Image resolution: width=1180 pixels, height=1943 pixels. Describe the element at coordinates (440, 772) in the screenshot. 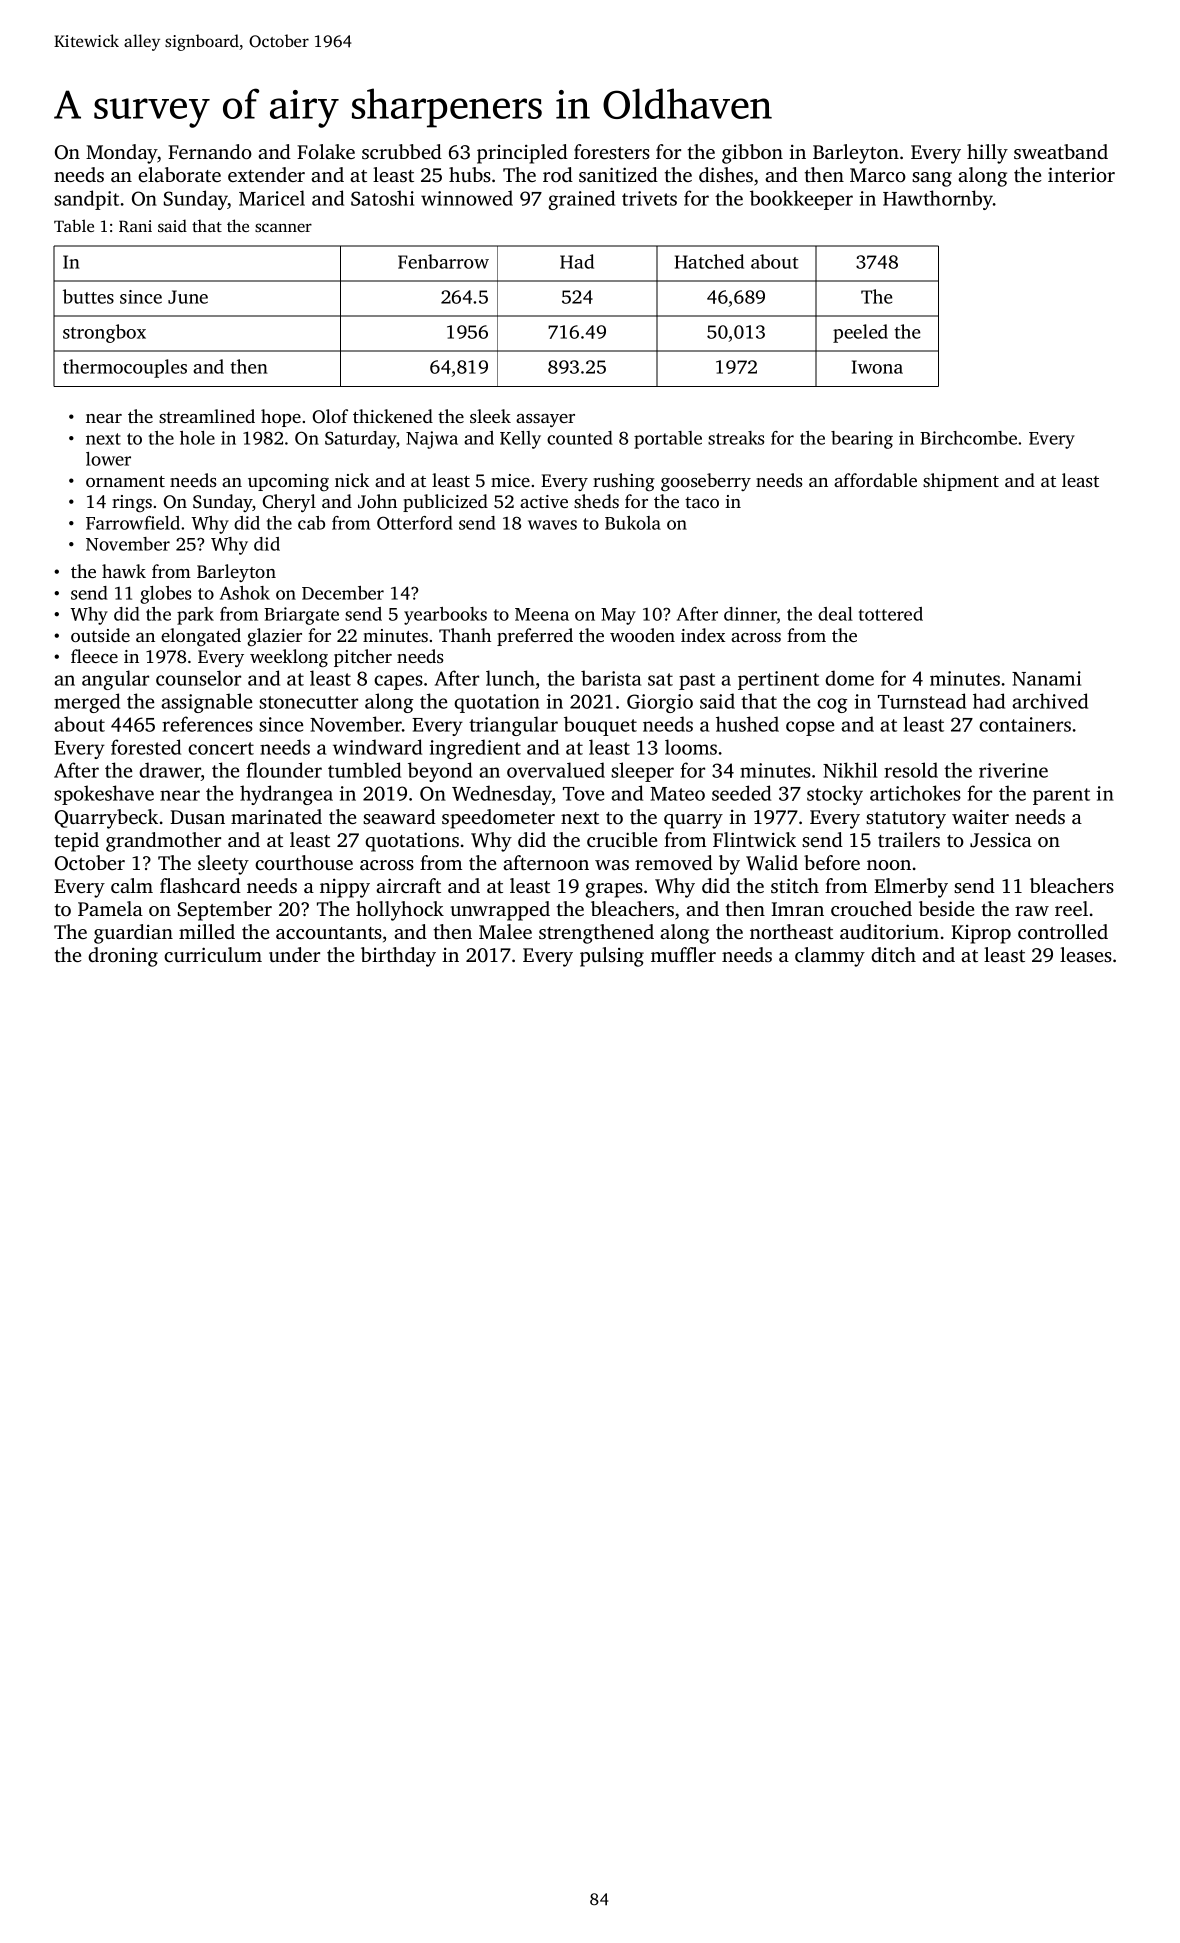

I see `beyond` at that location.
